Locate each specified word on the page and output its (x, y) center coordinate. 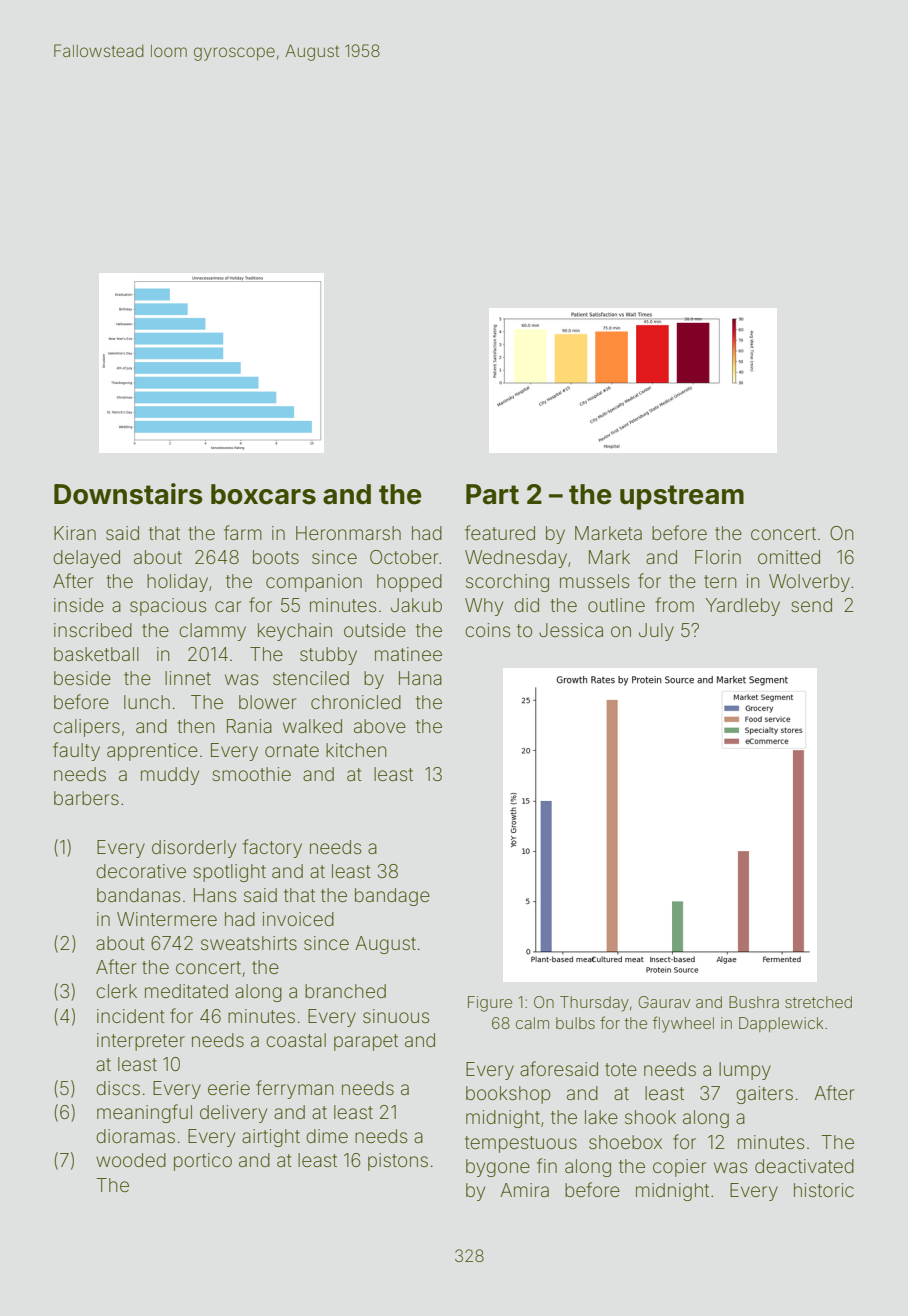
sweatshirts (249, 943)
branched (345, 991)
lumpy (745, 1071)
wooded (131, 1160)
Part (492, 494)
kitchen (356, 750)
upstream (682, 497)
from (674, 604)
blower (268, 702)
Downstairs (128, 494)
